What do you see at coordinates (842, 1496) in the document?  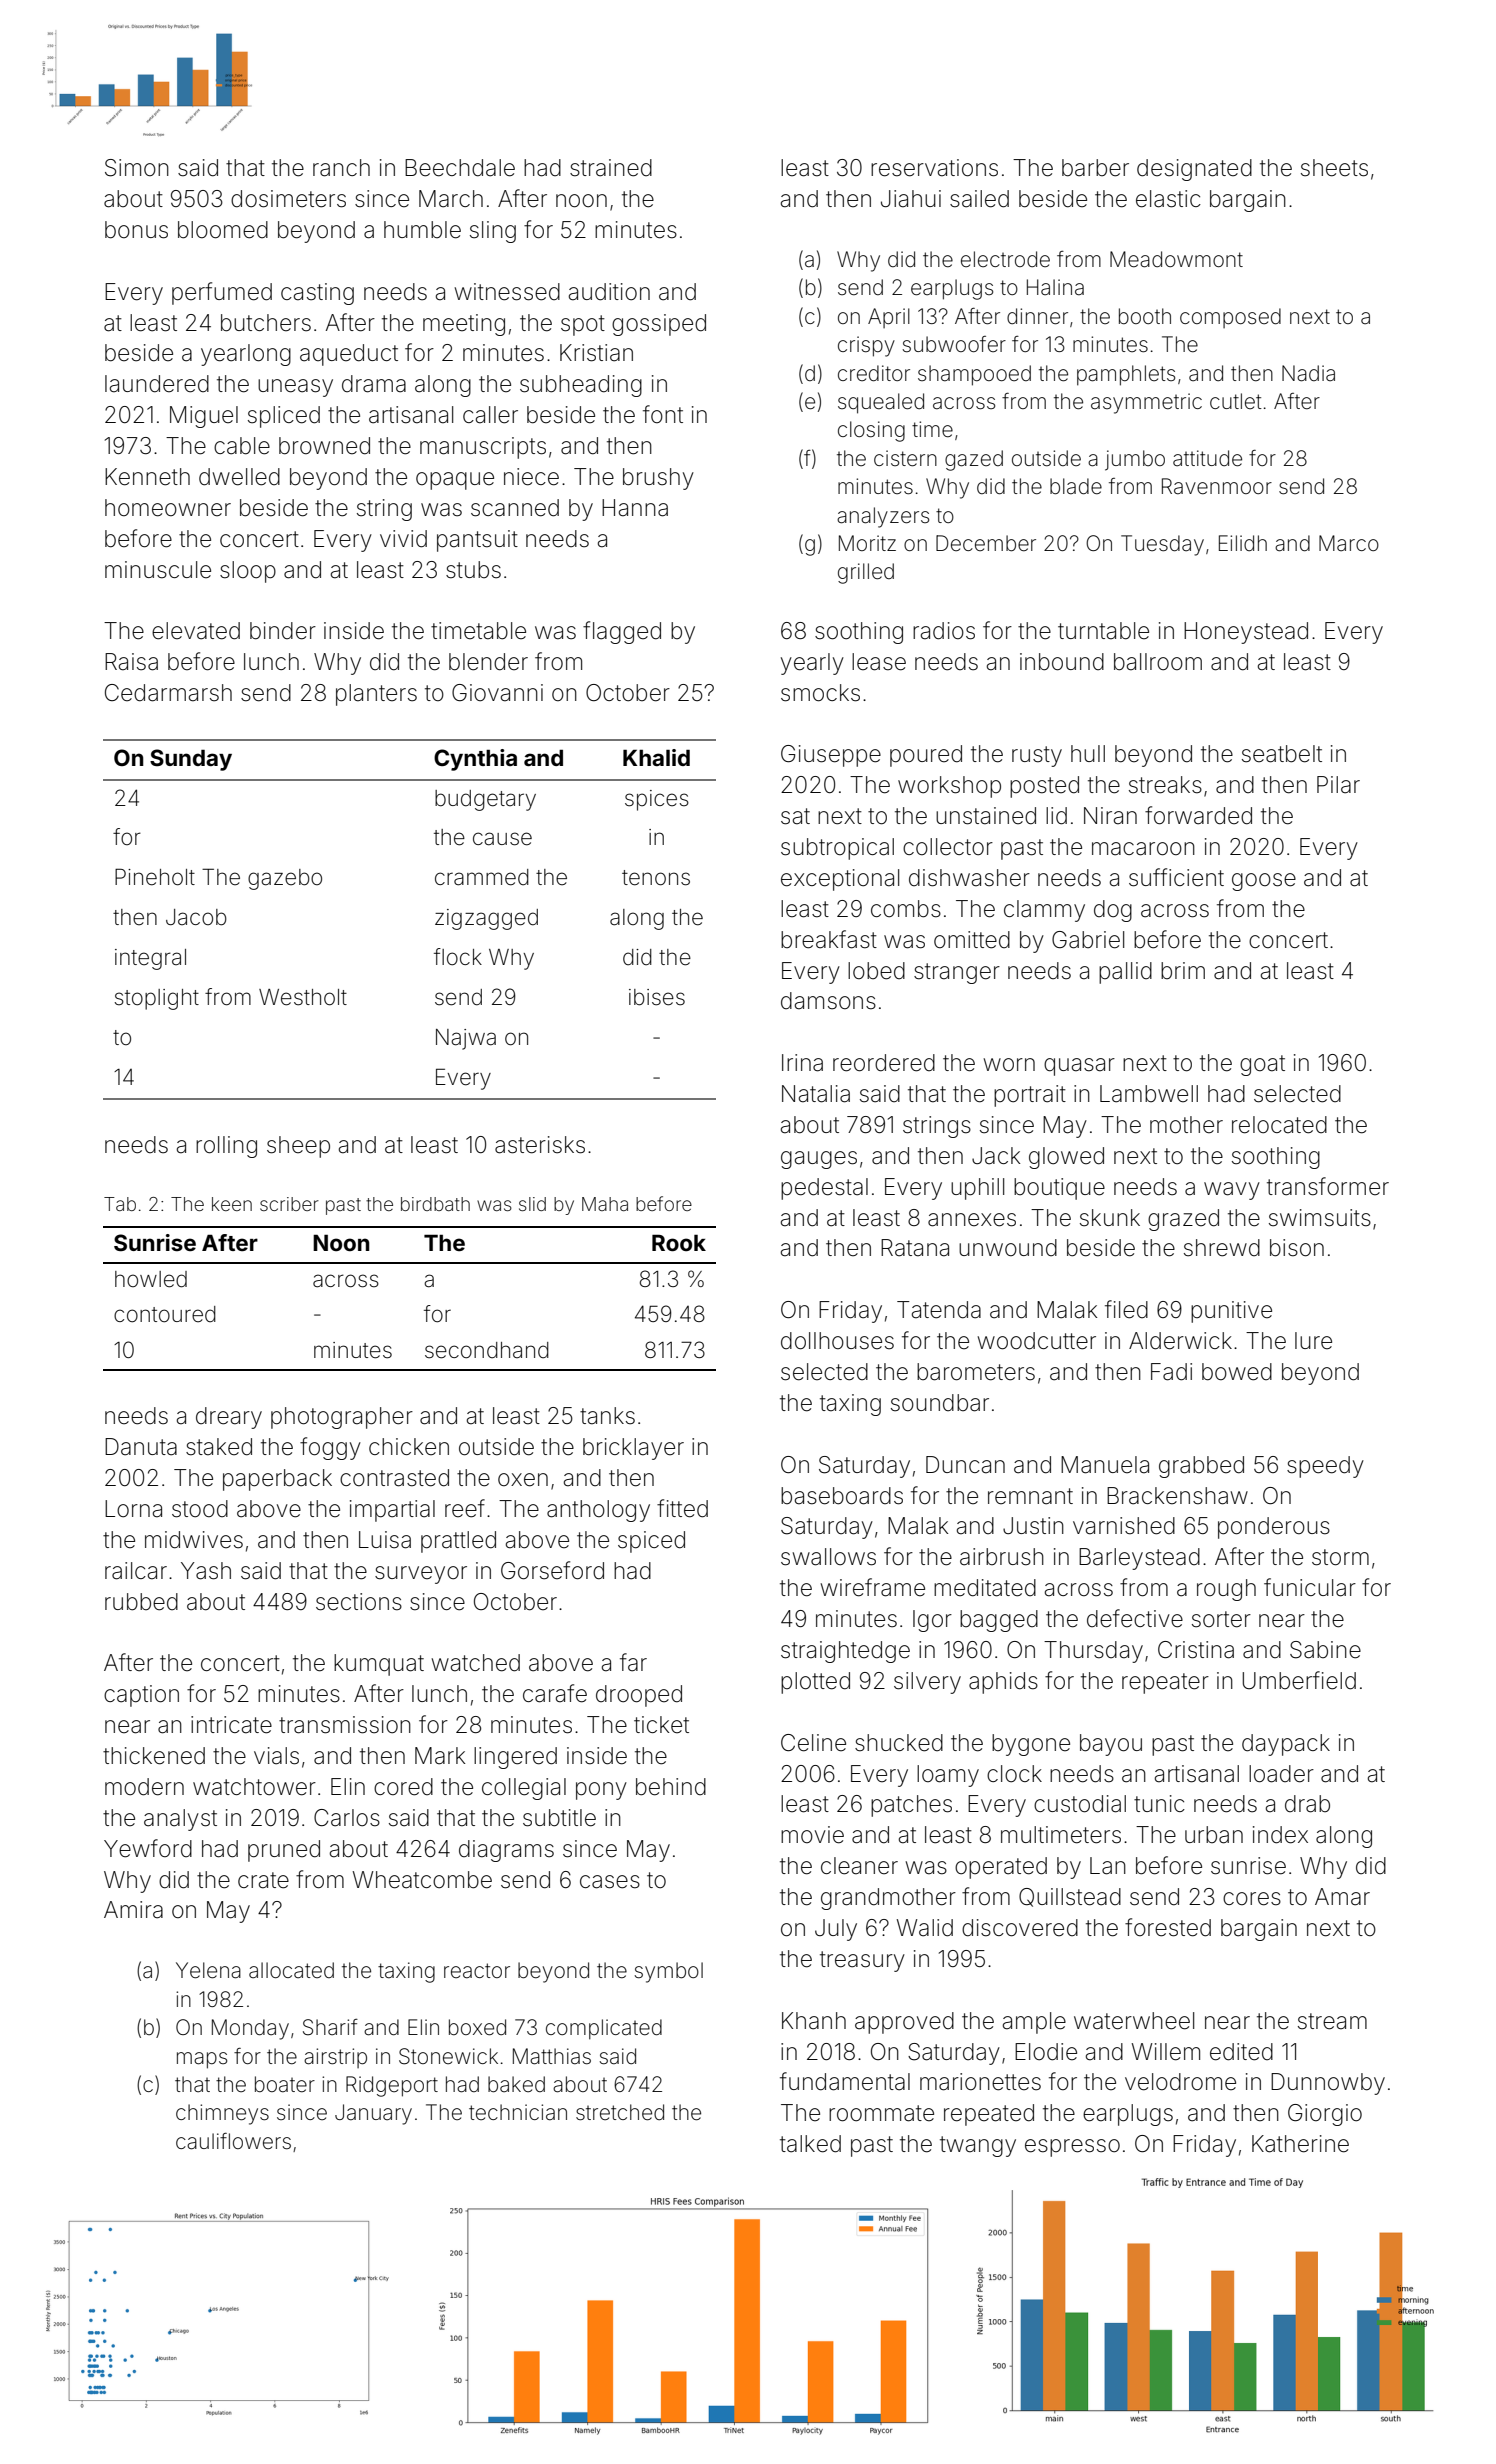 I see `baseboards` at bounding box center [842, 1496].
